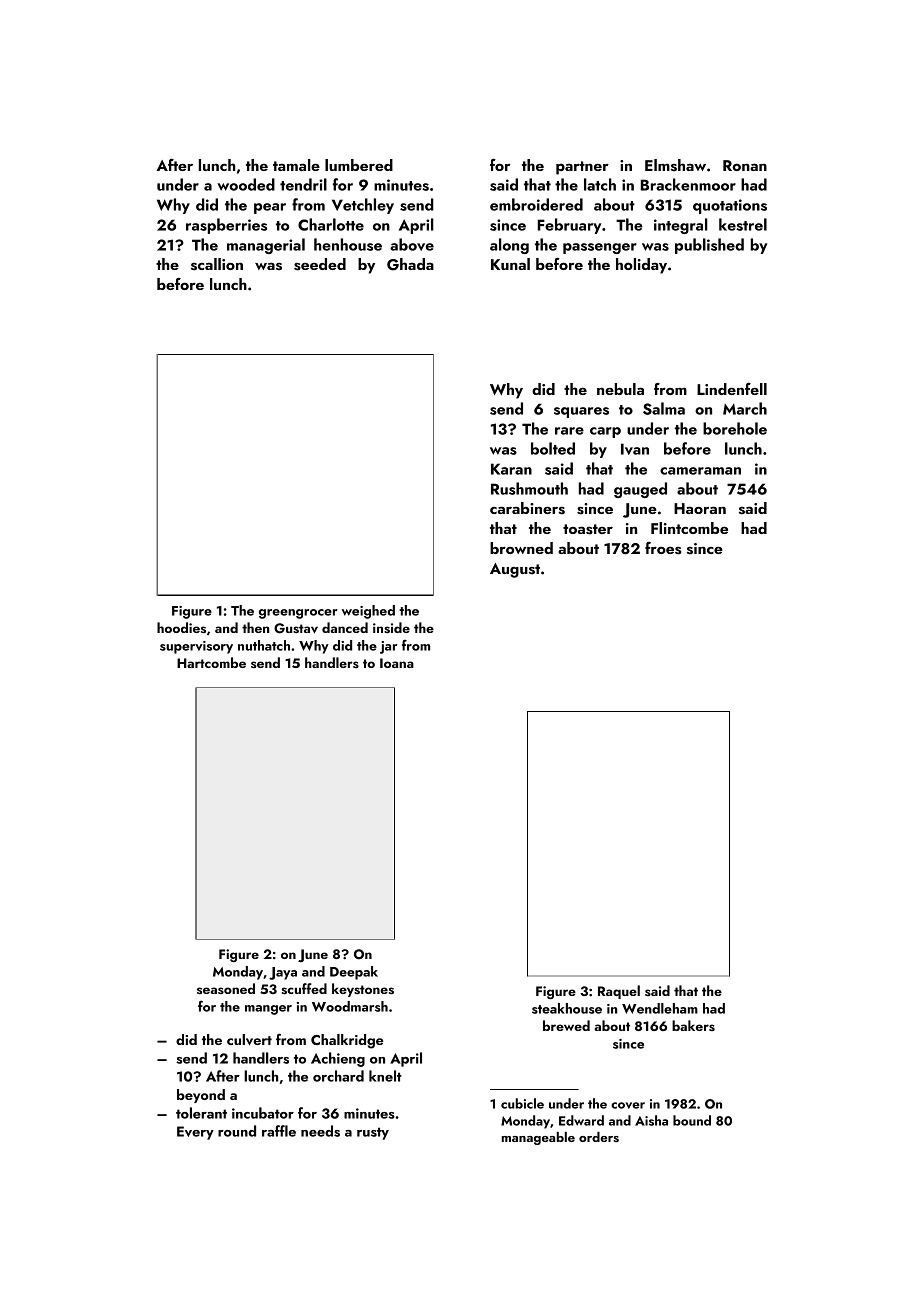 The width and height of the screenshot is (924, 1311). What do you see at coordinates (675, 165) in the screenshot?
I see `Elmshaw` at bounding box center [675, 165].
